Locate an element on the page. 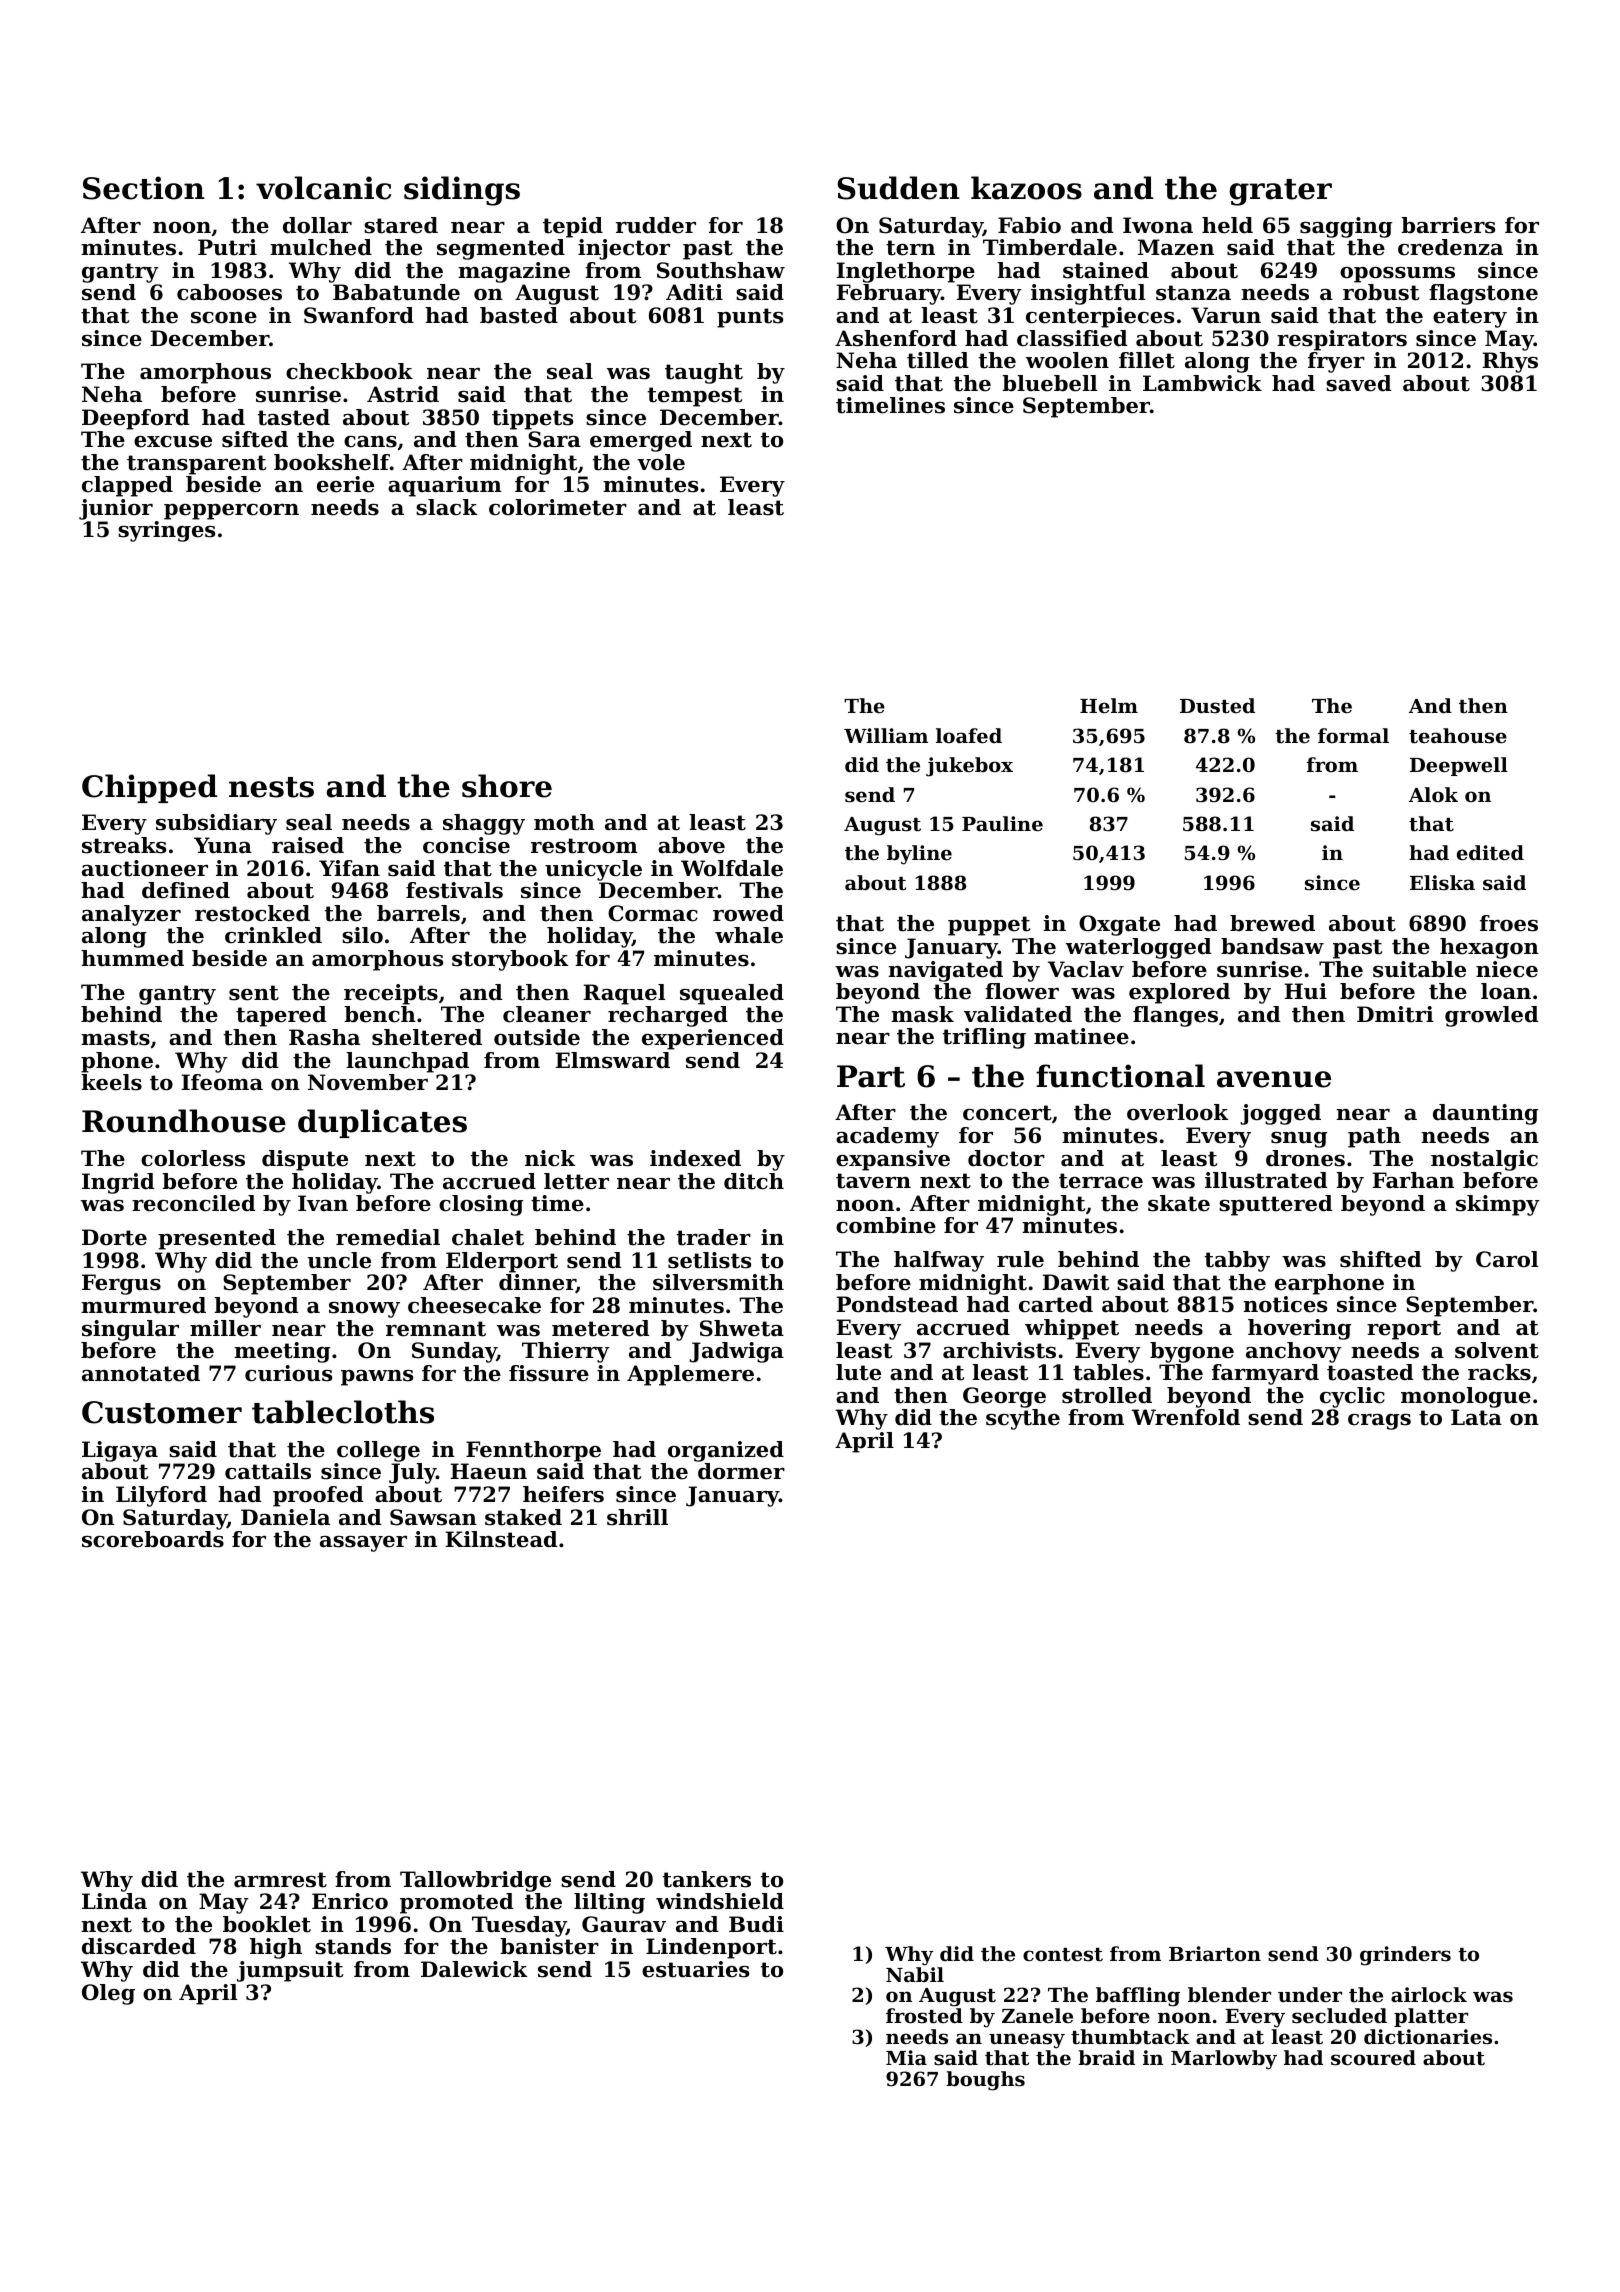  Oleg is located at coordinates (108, 1994).
